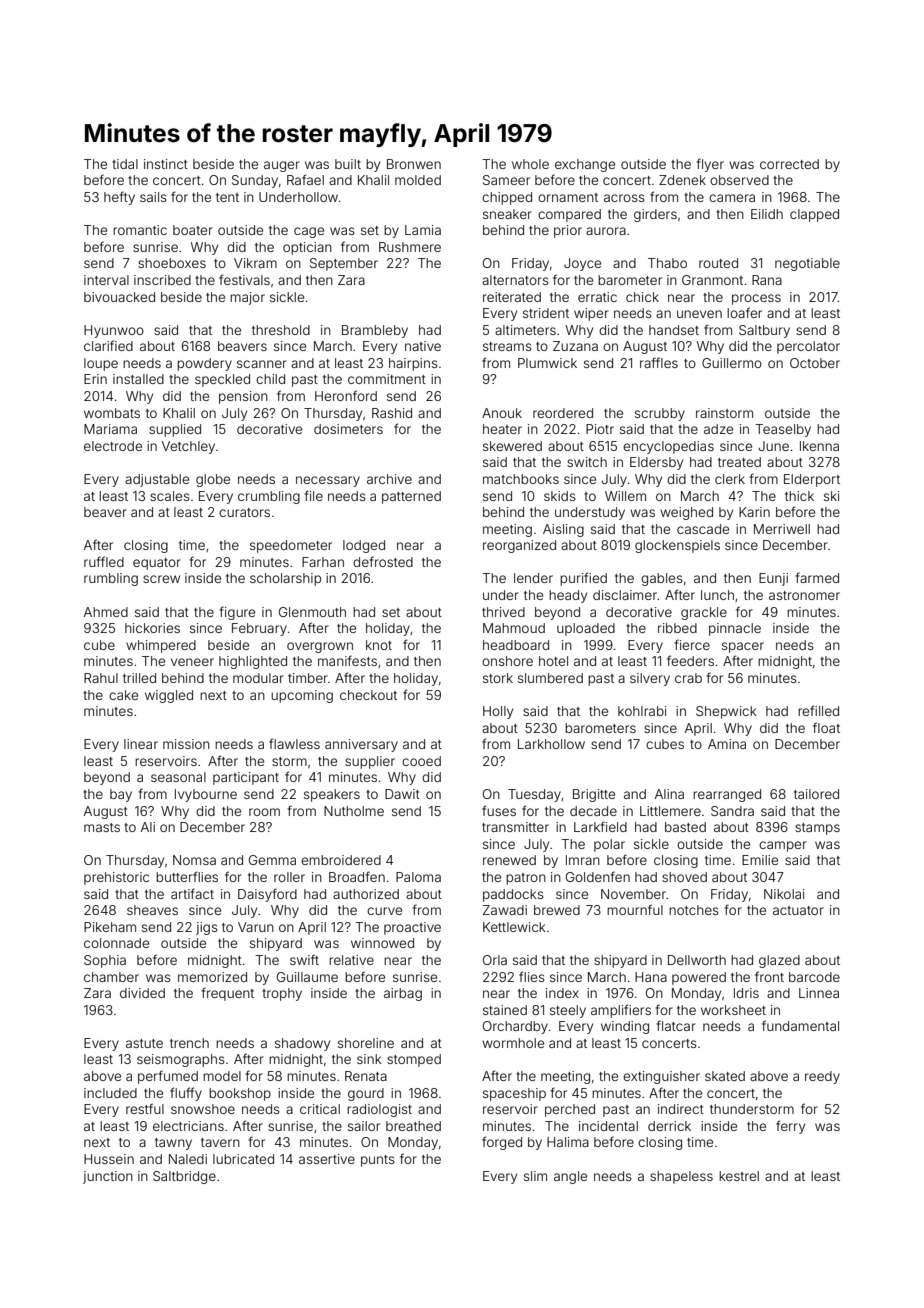  What do you see at coordinates (710, 165) in the screenshot?
I see `flyer` at bounding box center [710, 165].
